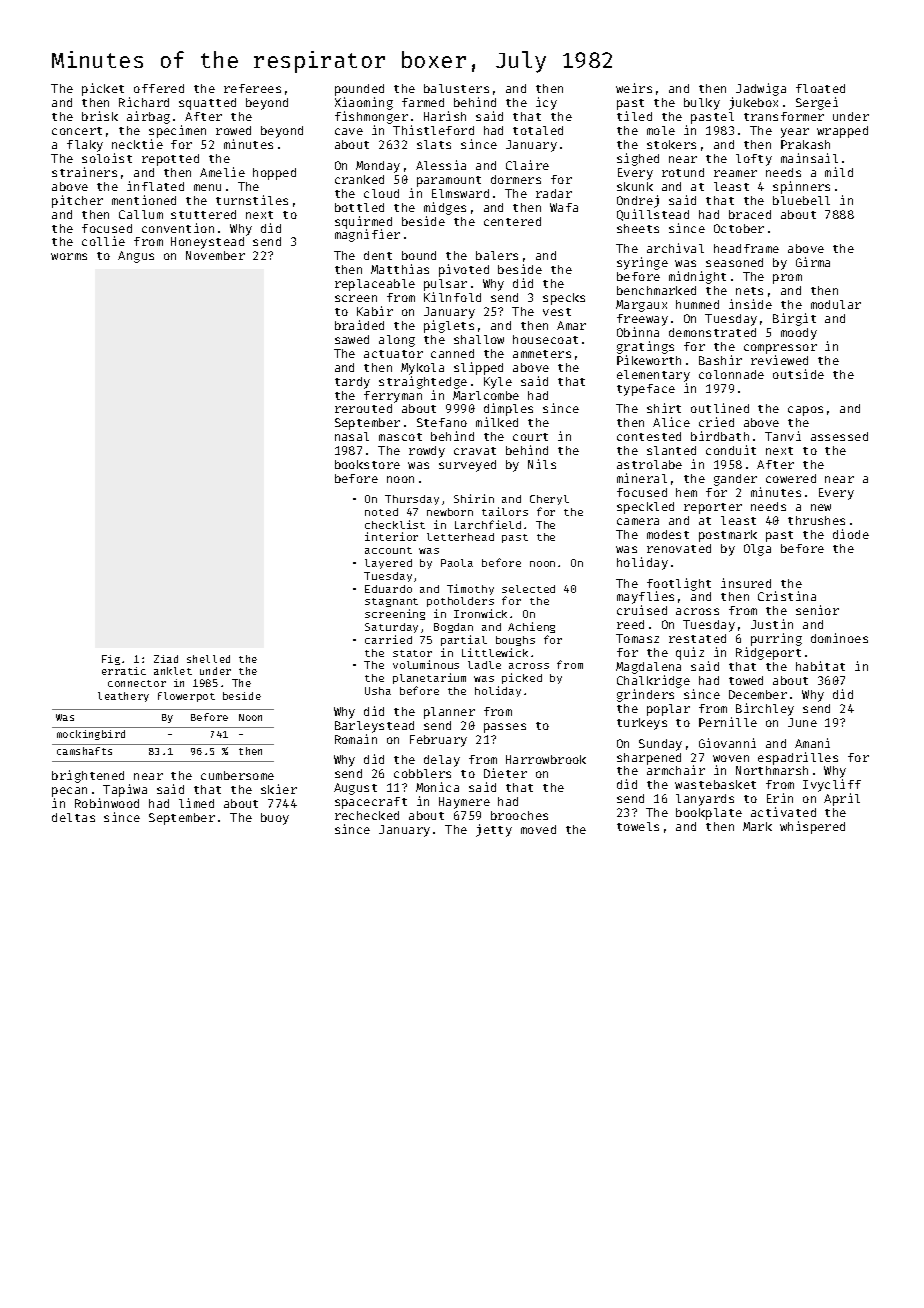 Image resolution: width=924 pixels, height=1308 pixels. What do you see at coordinates (519, 815) in the image?
I see `brooches` at bounding box center [519, 815].
